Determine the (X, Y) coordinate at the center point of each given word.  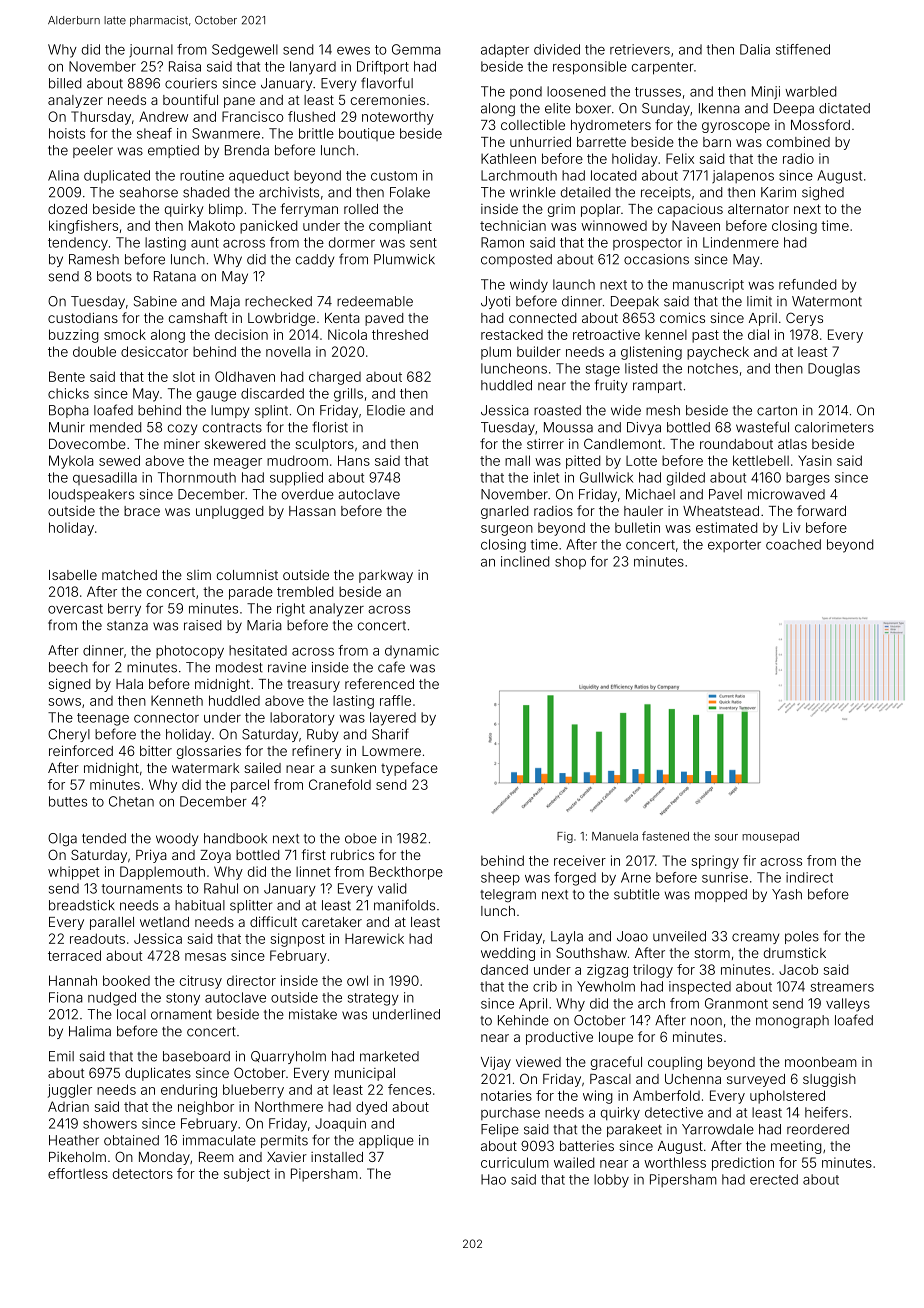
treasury (313, 686)
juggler (69, 1091)
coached (793, 544)
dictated (844, 108)
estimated (726, 527)
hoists (67, 133)
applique (386, 1141)
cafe (391, 667)
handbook (235, 838)
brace (142, 511)
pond (526, 92)
